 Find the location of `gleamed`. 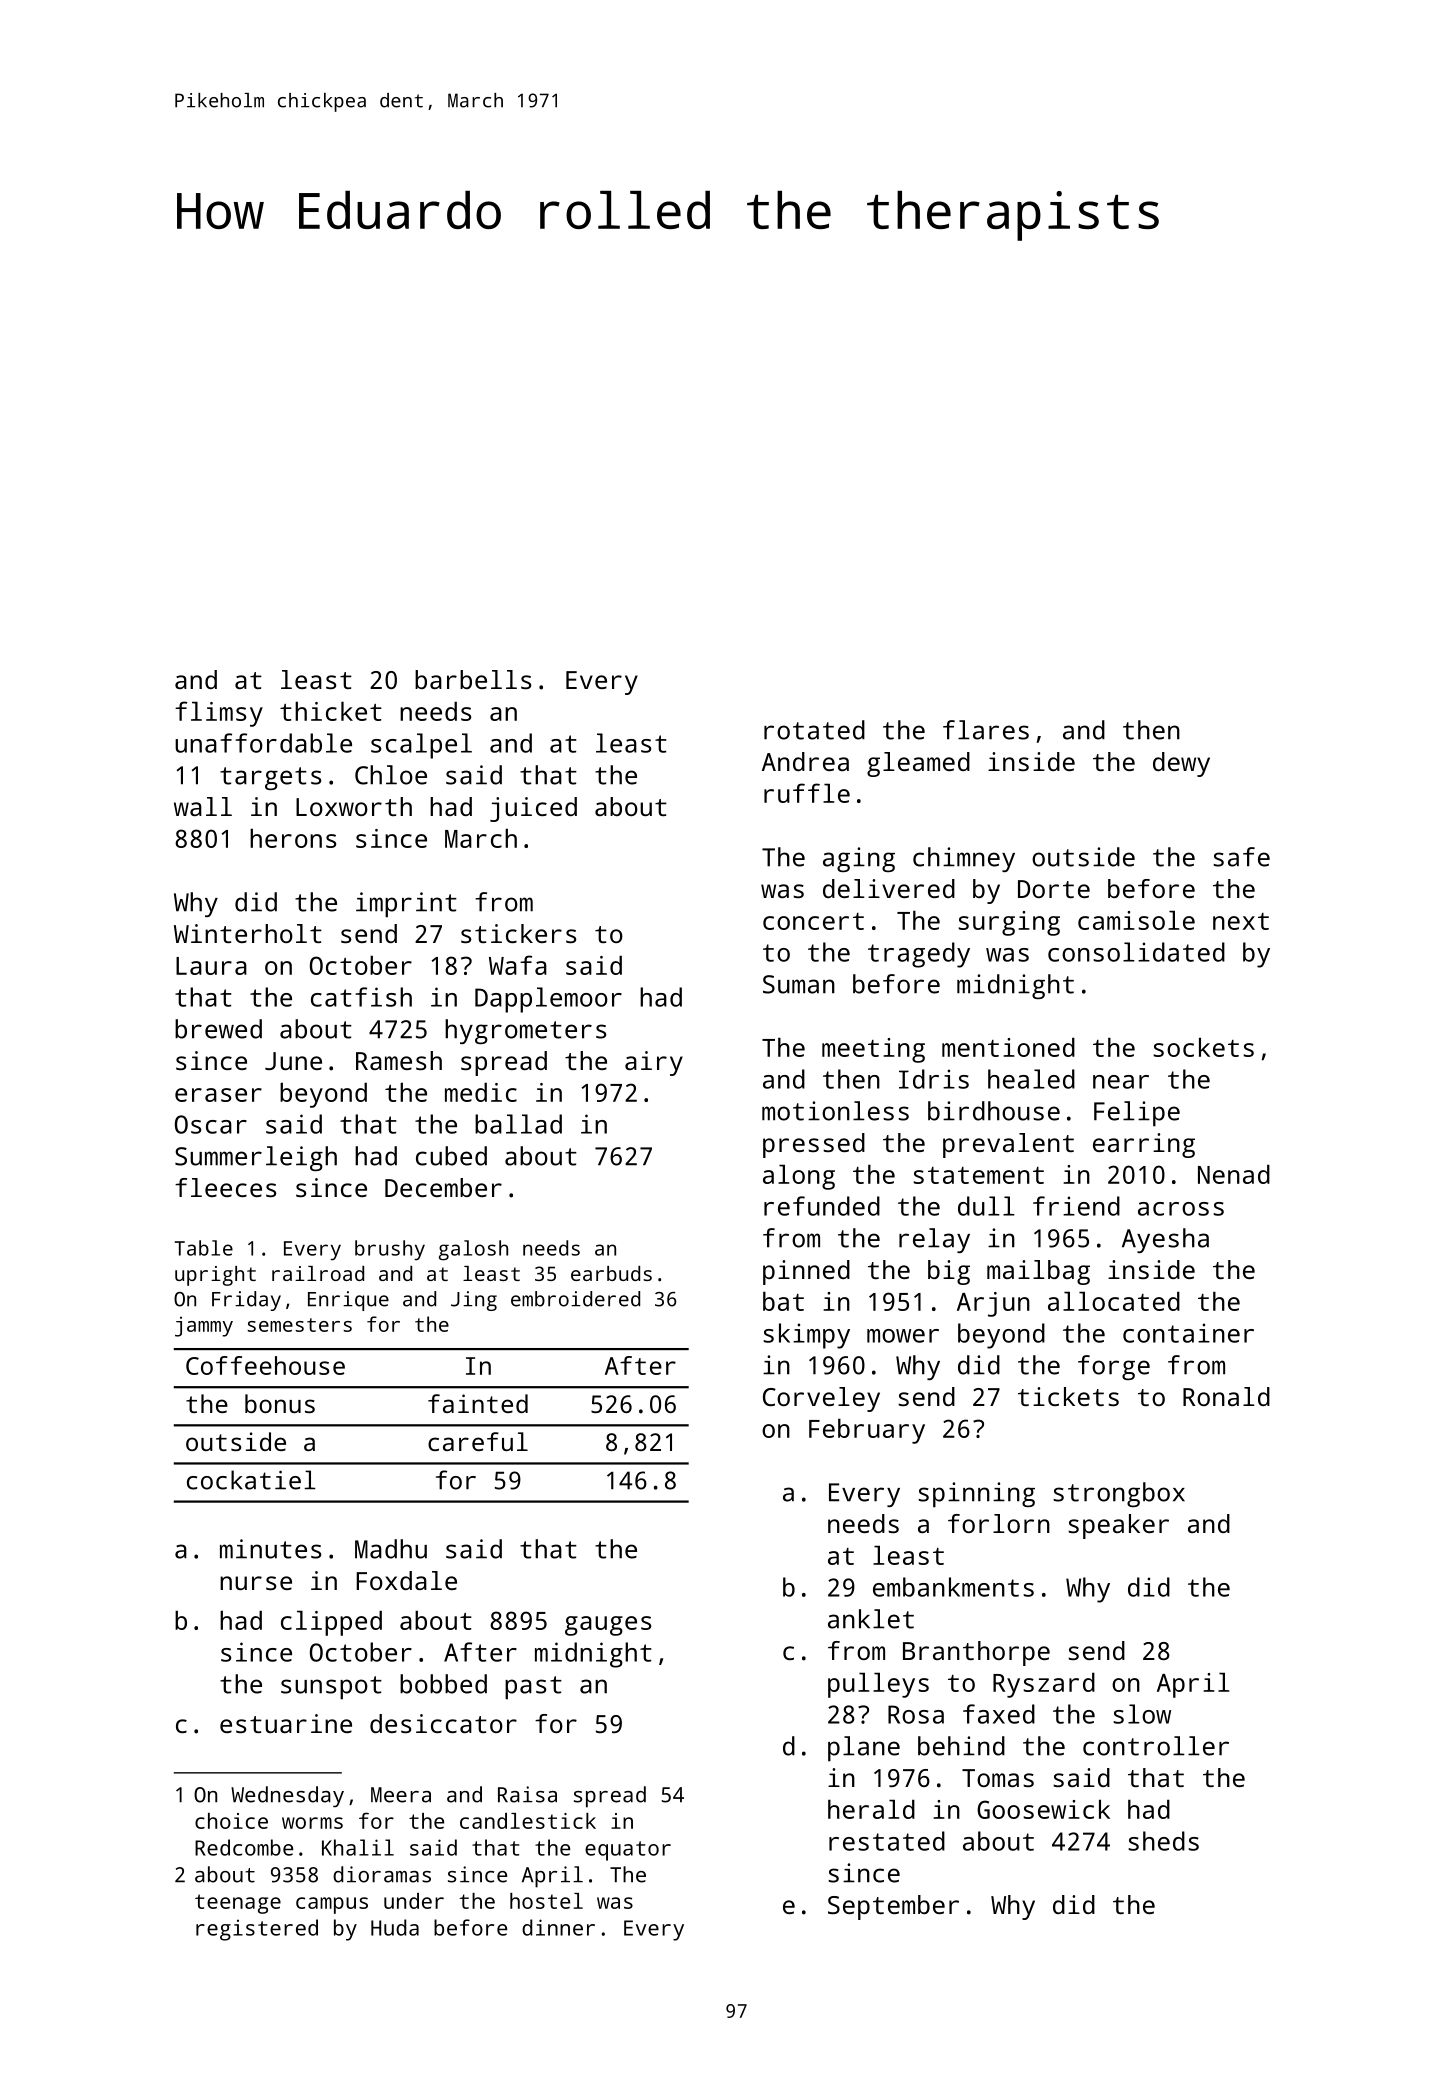

gleamed is located at coordinates (918, 764).
